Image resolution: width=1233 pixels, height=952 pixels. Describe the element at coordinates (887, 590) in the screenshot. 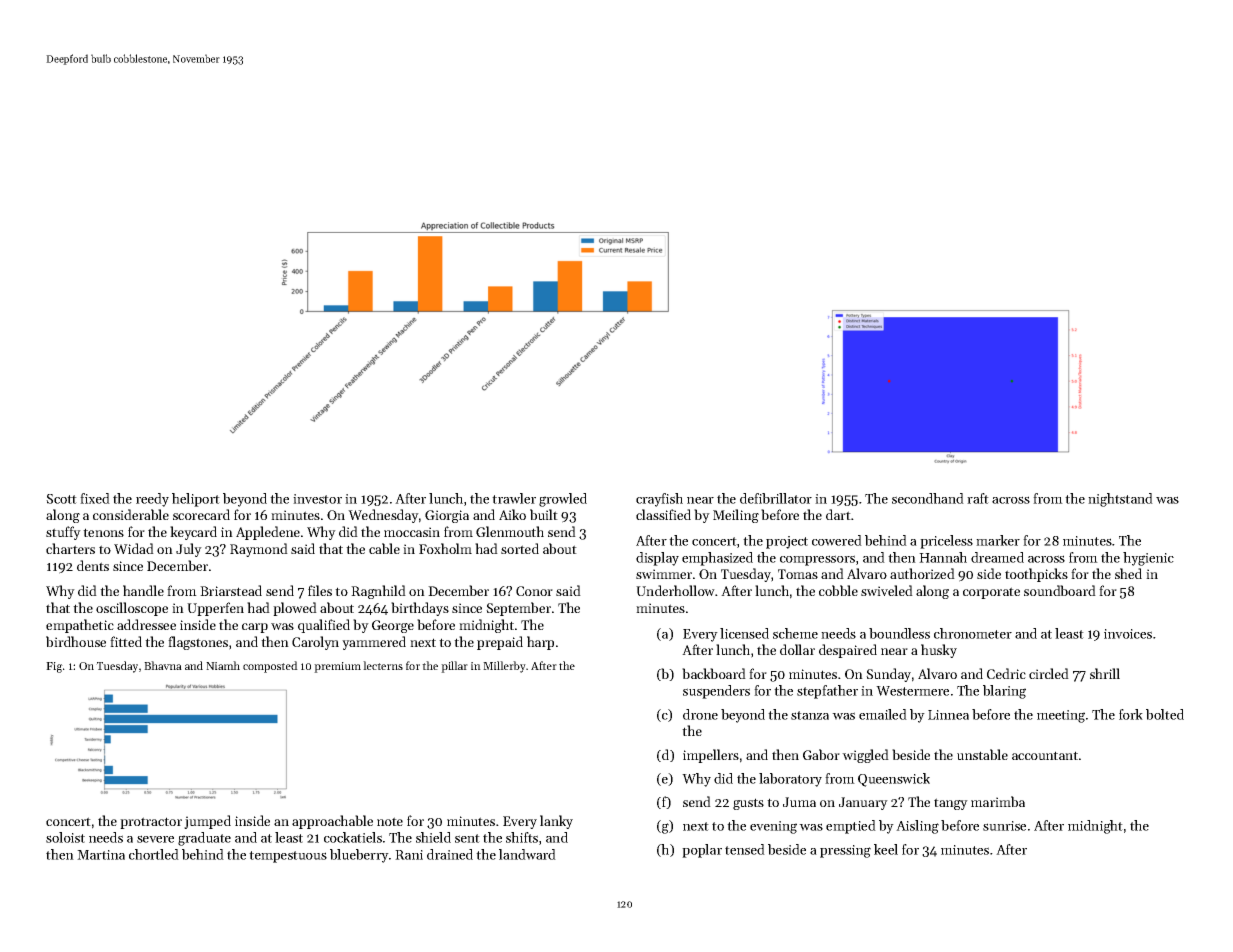

I see `swiveled` at that location.
